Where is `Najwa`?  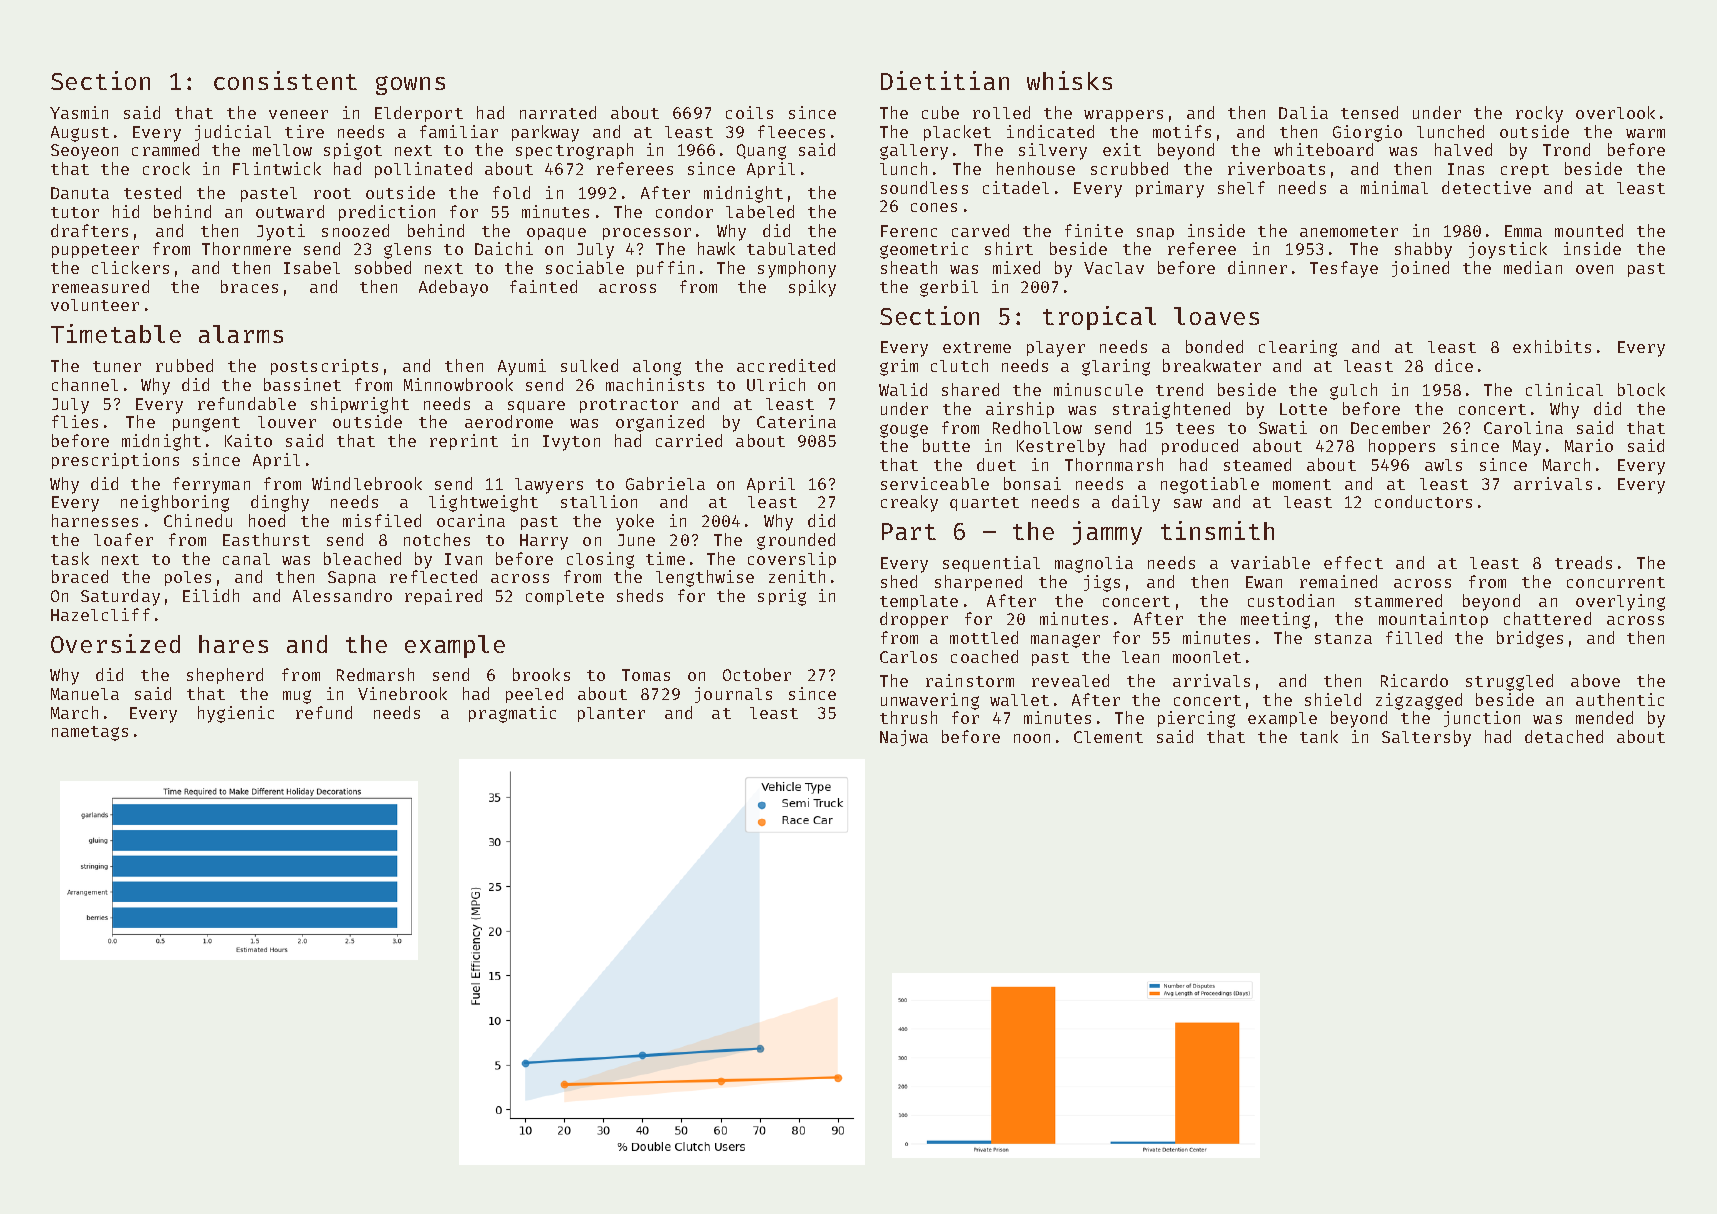 Najwa is located at coordinates (904, 738).
